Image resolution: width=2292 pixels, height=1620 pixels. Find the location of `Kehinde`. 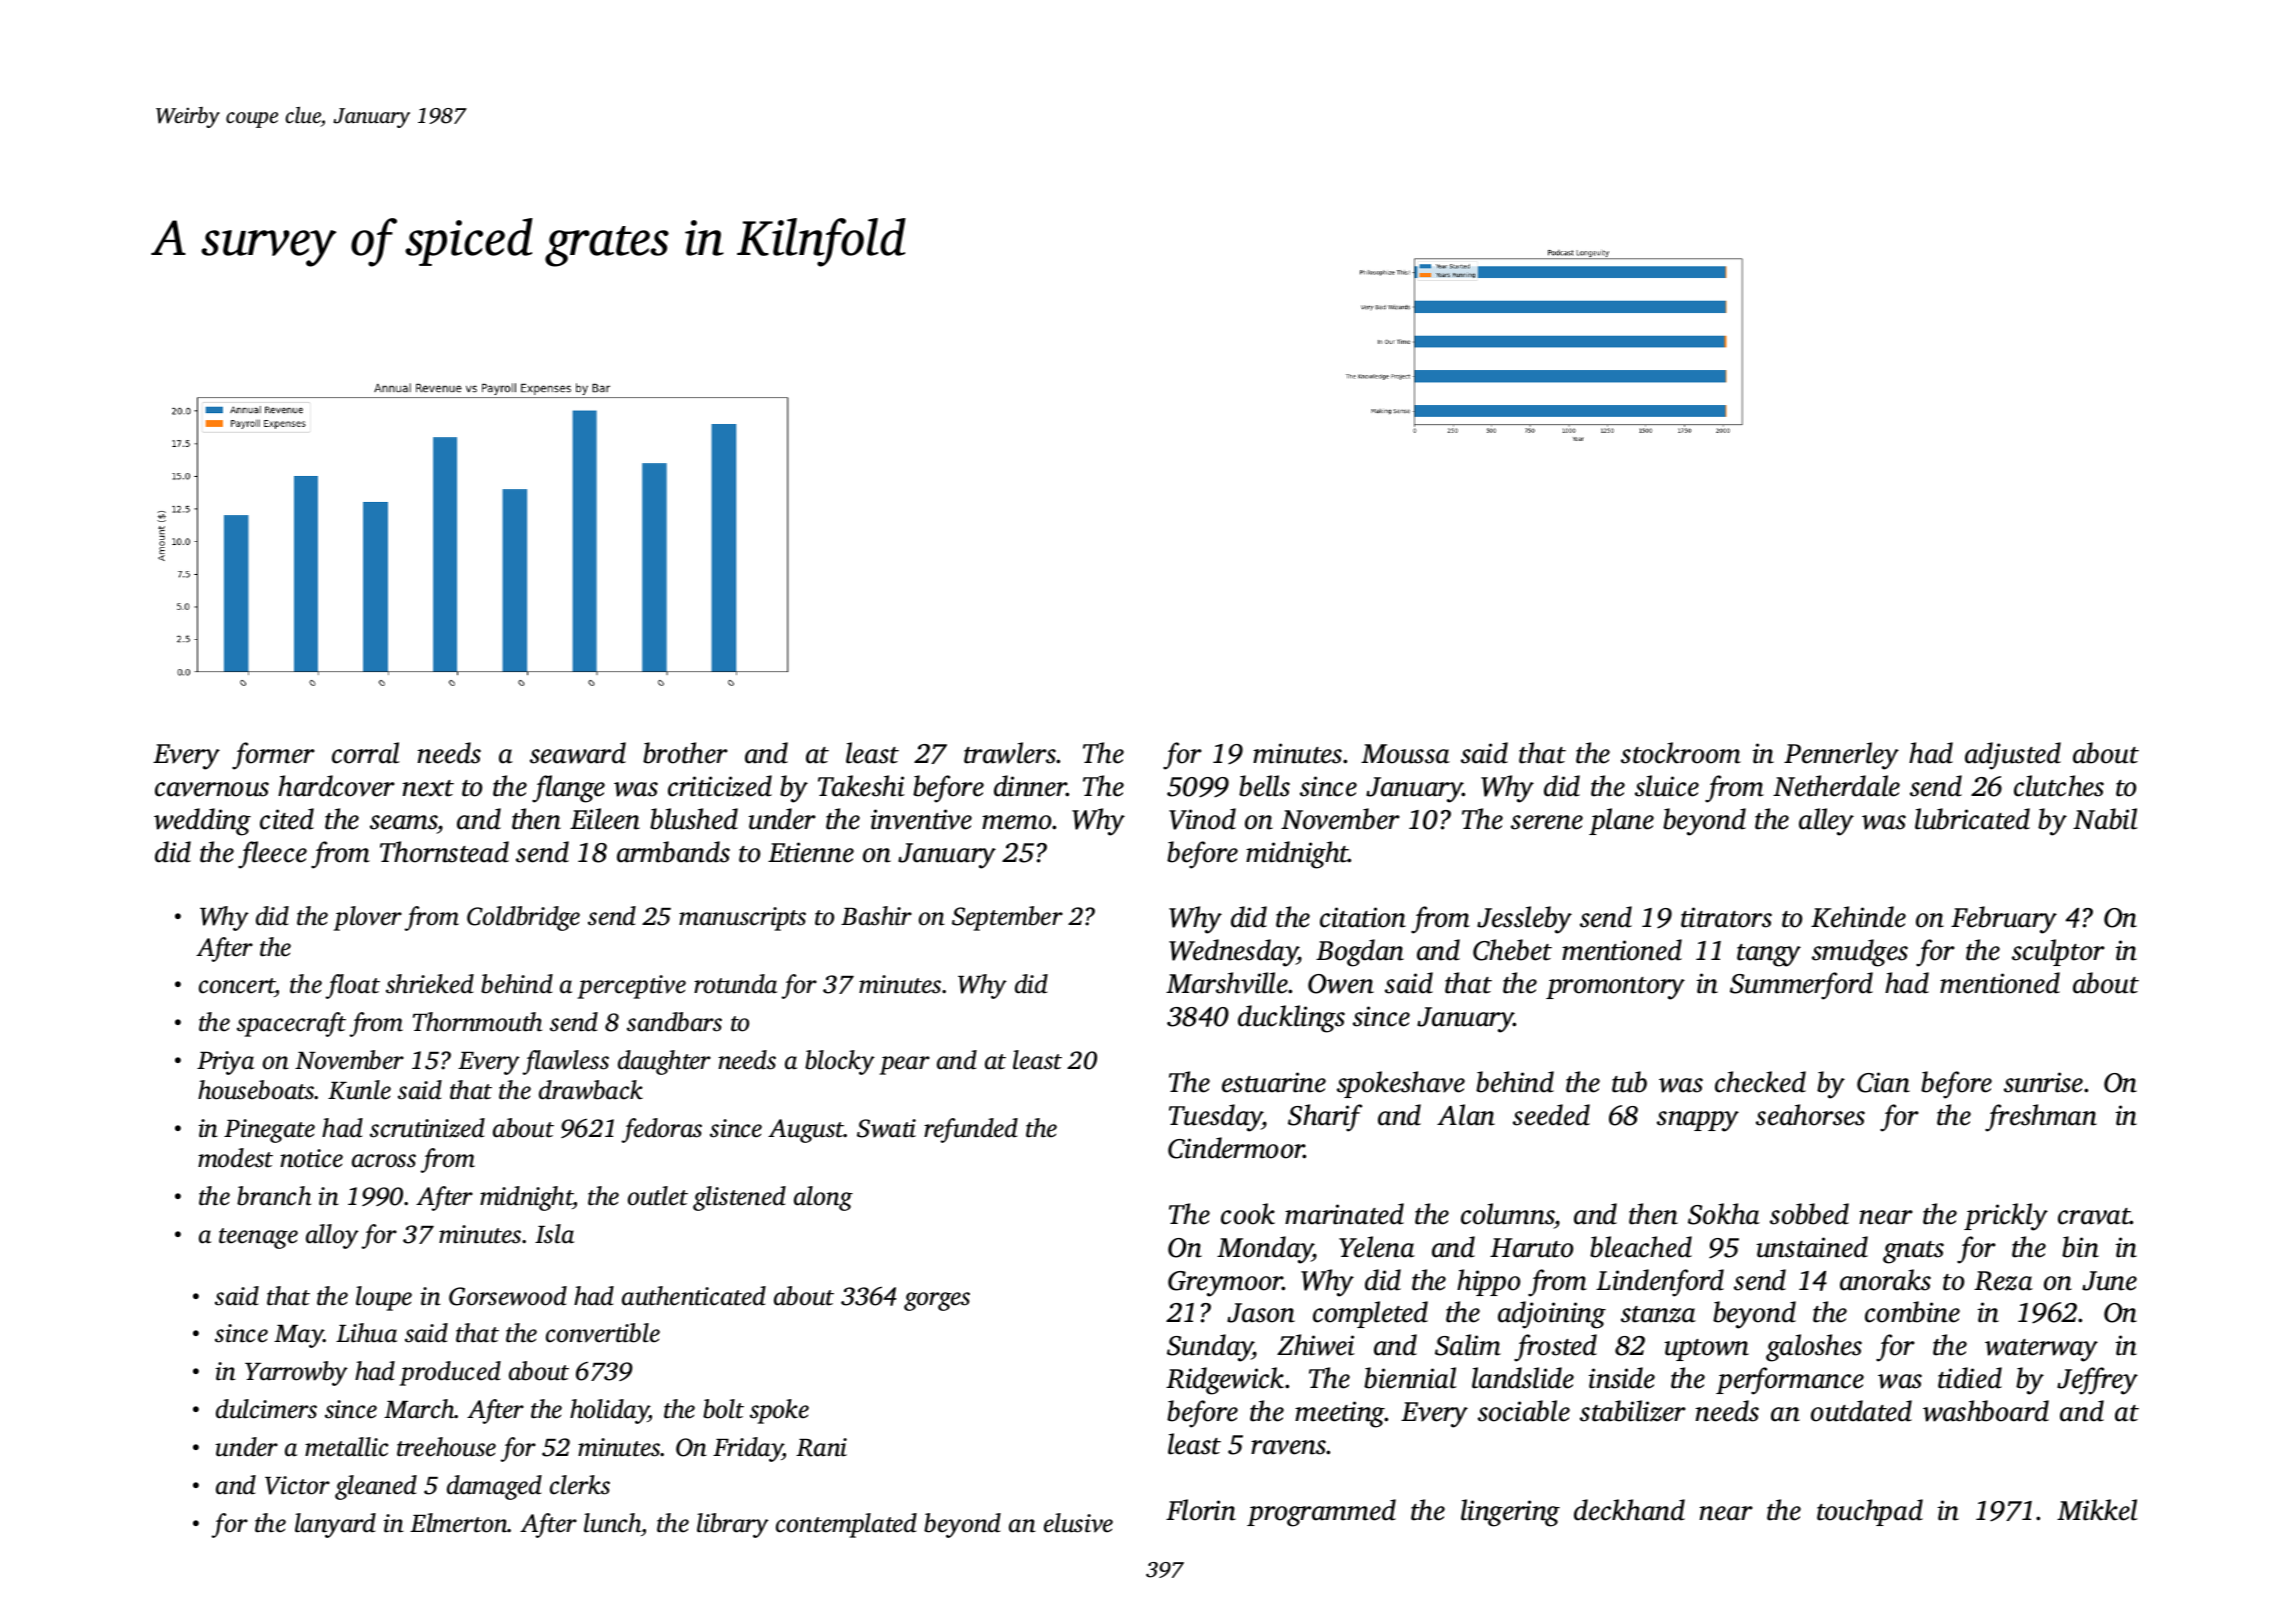

Kehinde is located at coordinates (1858, 917).
